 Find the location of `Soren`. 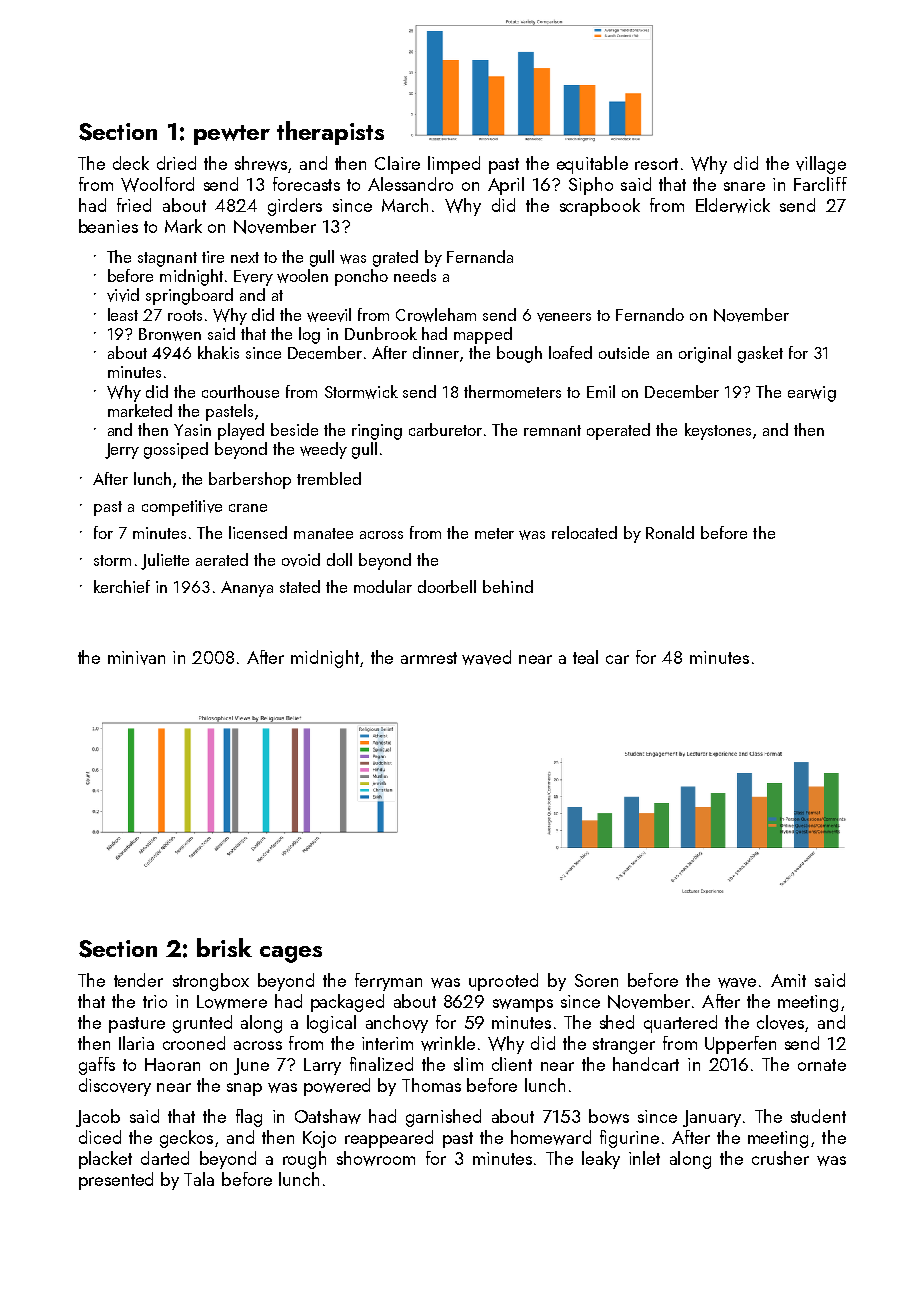

Soren is located at coordinates (596, 980).
